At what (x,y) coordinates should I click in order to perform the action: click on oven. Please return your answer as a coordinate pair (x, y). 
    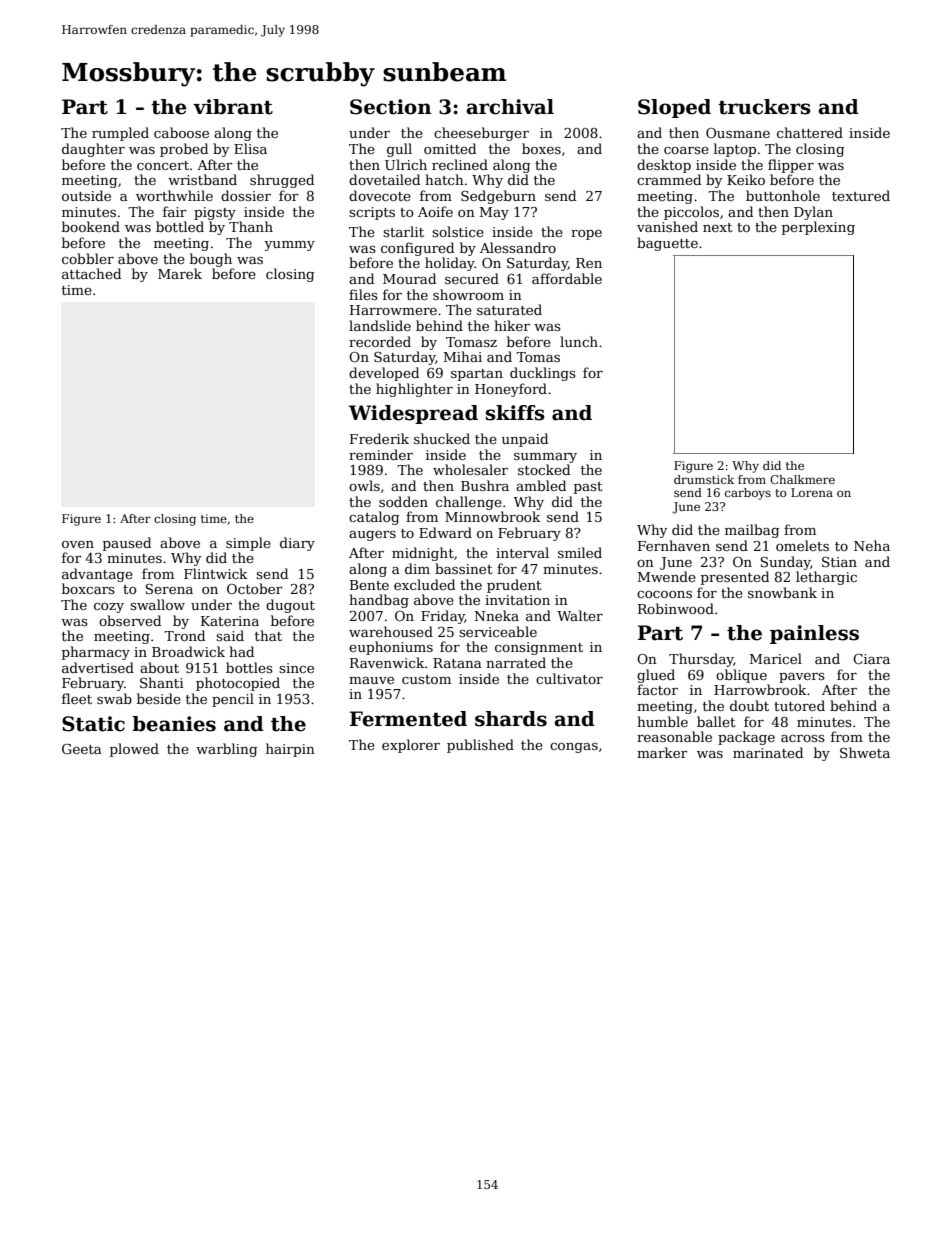
    Looking at the image, I should click on (78, 544).
